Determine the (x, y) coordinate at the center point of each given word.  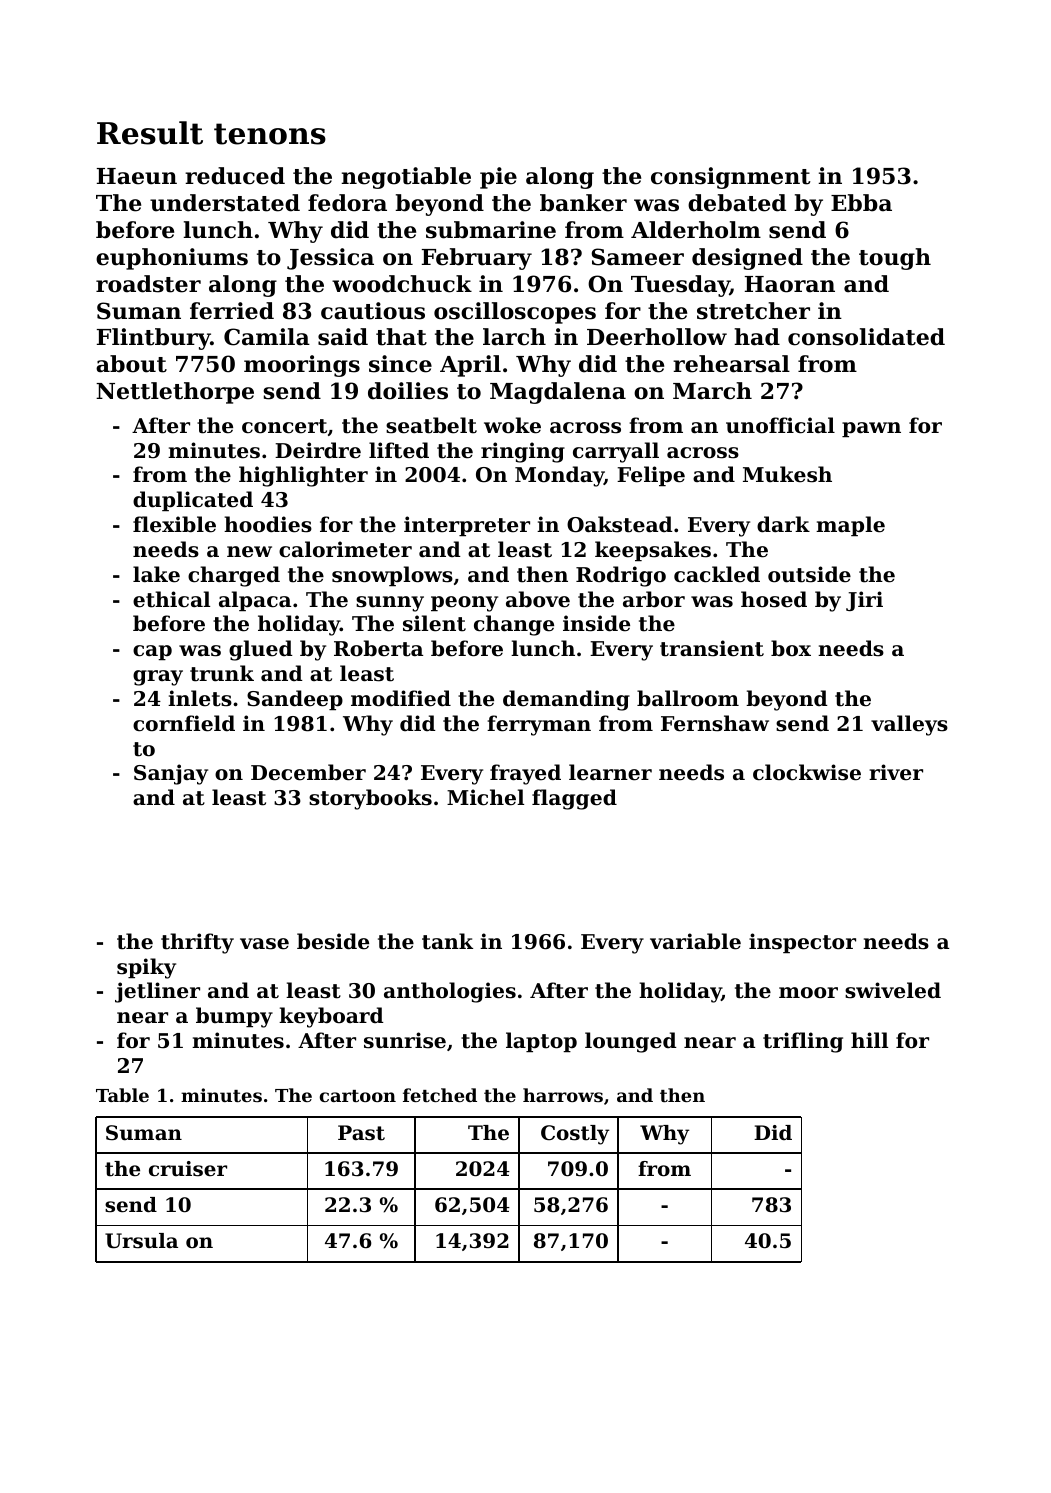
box (791, 648)
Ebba (861, 203)
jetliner (157, 992)
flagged (574, 799)
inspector (802, 943)
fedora (347, 203)
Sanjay (171, 774)
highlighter (303, 476)
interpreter (467, 526)
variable (695, 941)
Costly (575, 1135)
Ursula (141, 1241)
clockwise (807, 772)
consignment (731, 178)
